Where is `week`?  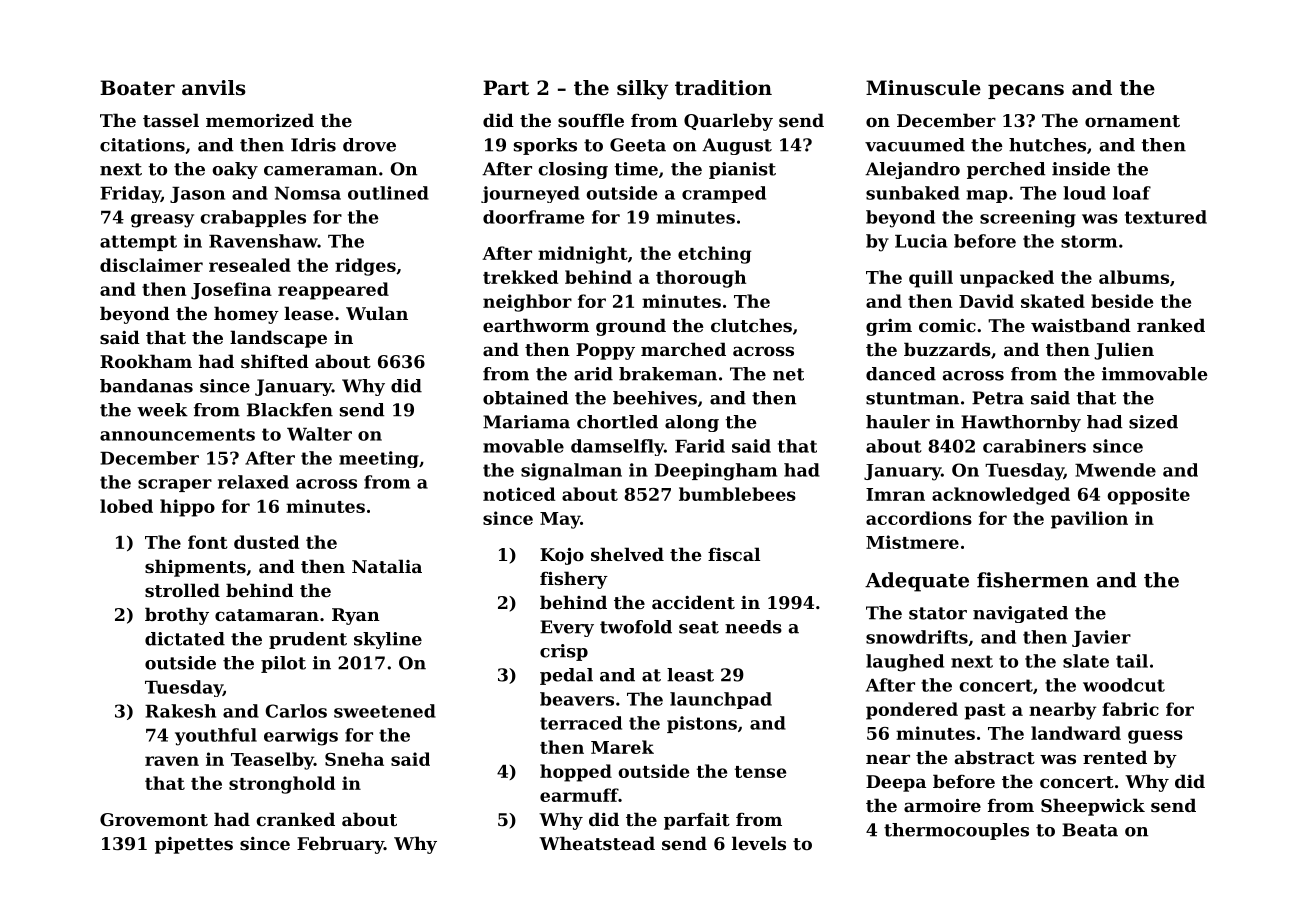
week is located at coordinates (162, 410).
